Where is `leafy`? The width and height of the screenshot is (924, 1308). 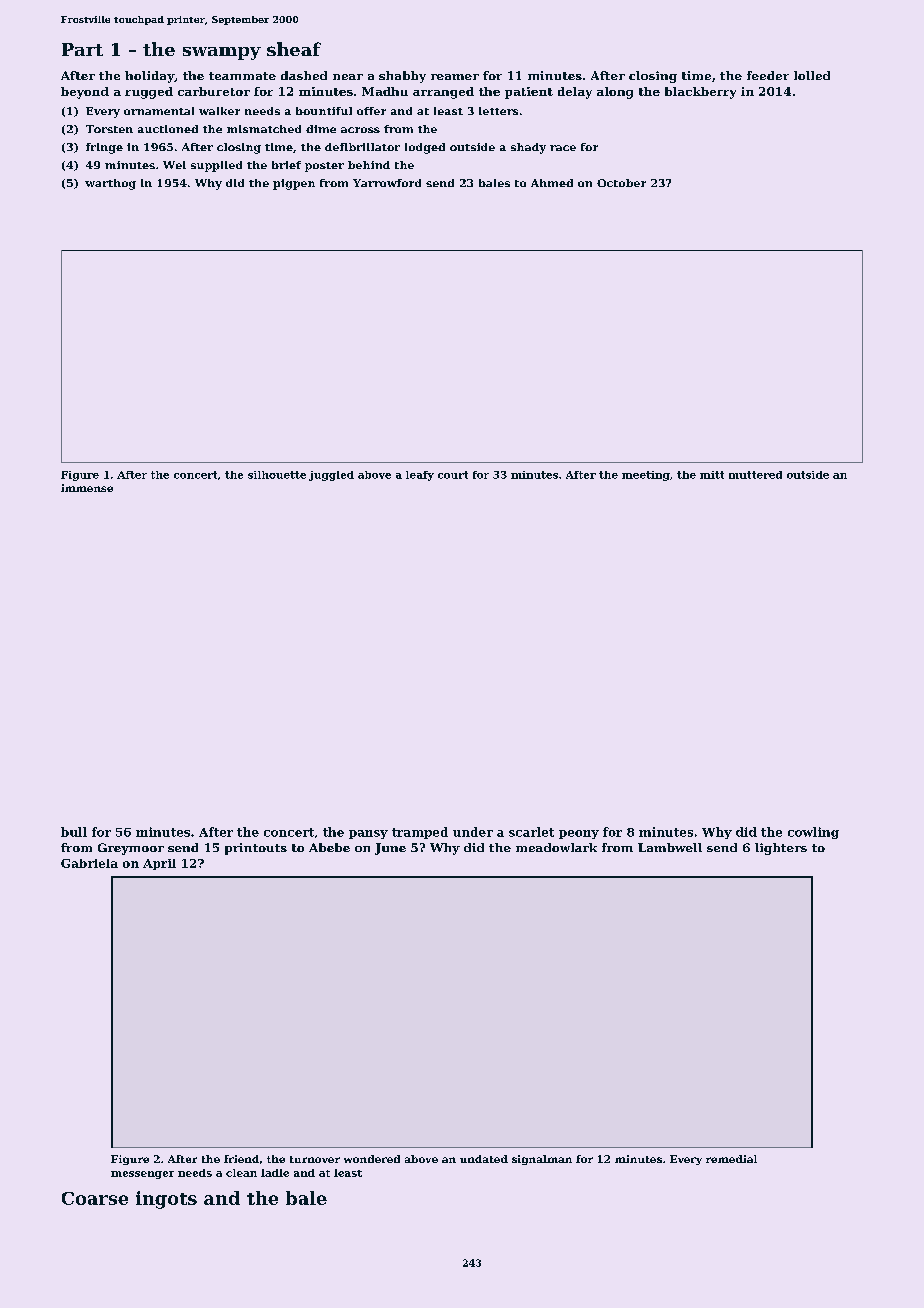 leafy is located at coordinates (420, 476).
